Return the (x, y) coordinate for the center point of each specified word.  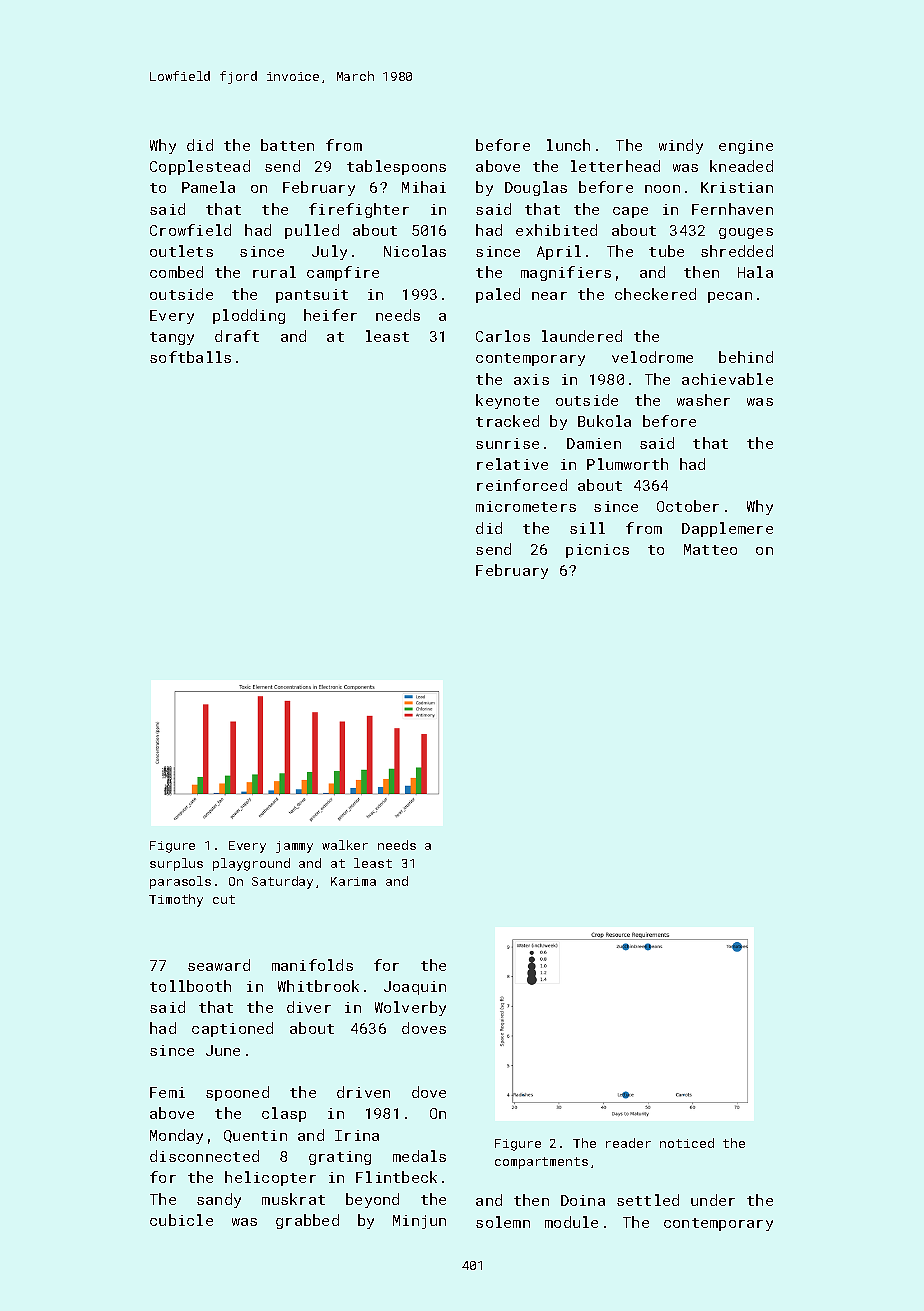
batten (287, 145)
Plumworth (627, 464)
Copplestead (200, 167)
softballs (190, 357)
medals (419, 1156)
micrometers (526, 506)
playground (251, 864)
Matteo (710, 549)
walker (345, 845)
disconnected (204, 1156)
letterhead (615, 166)
